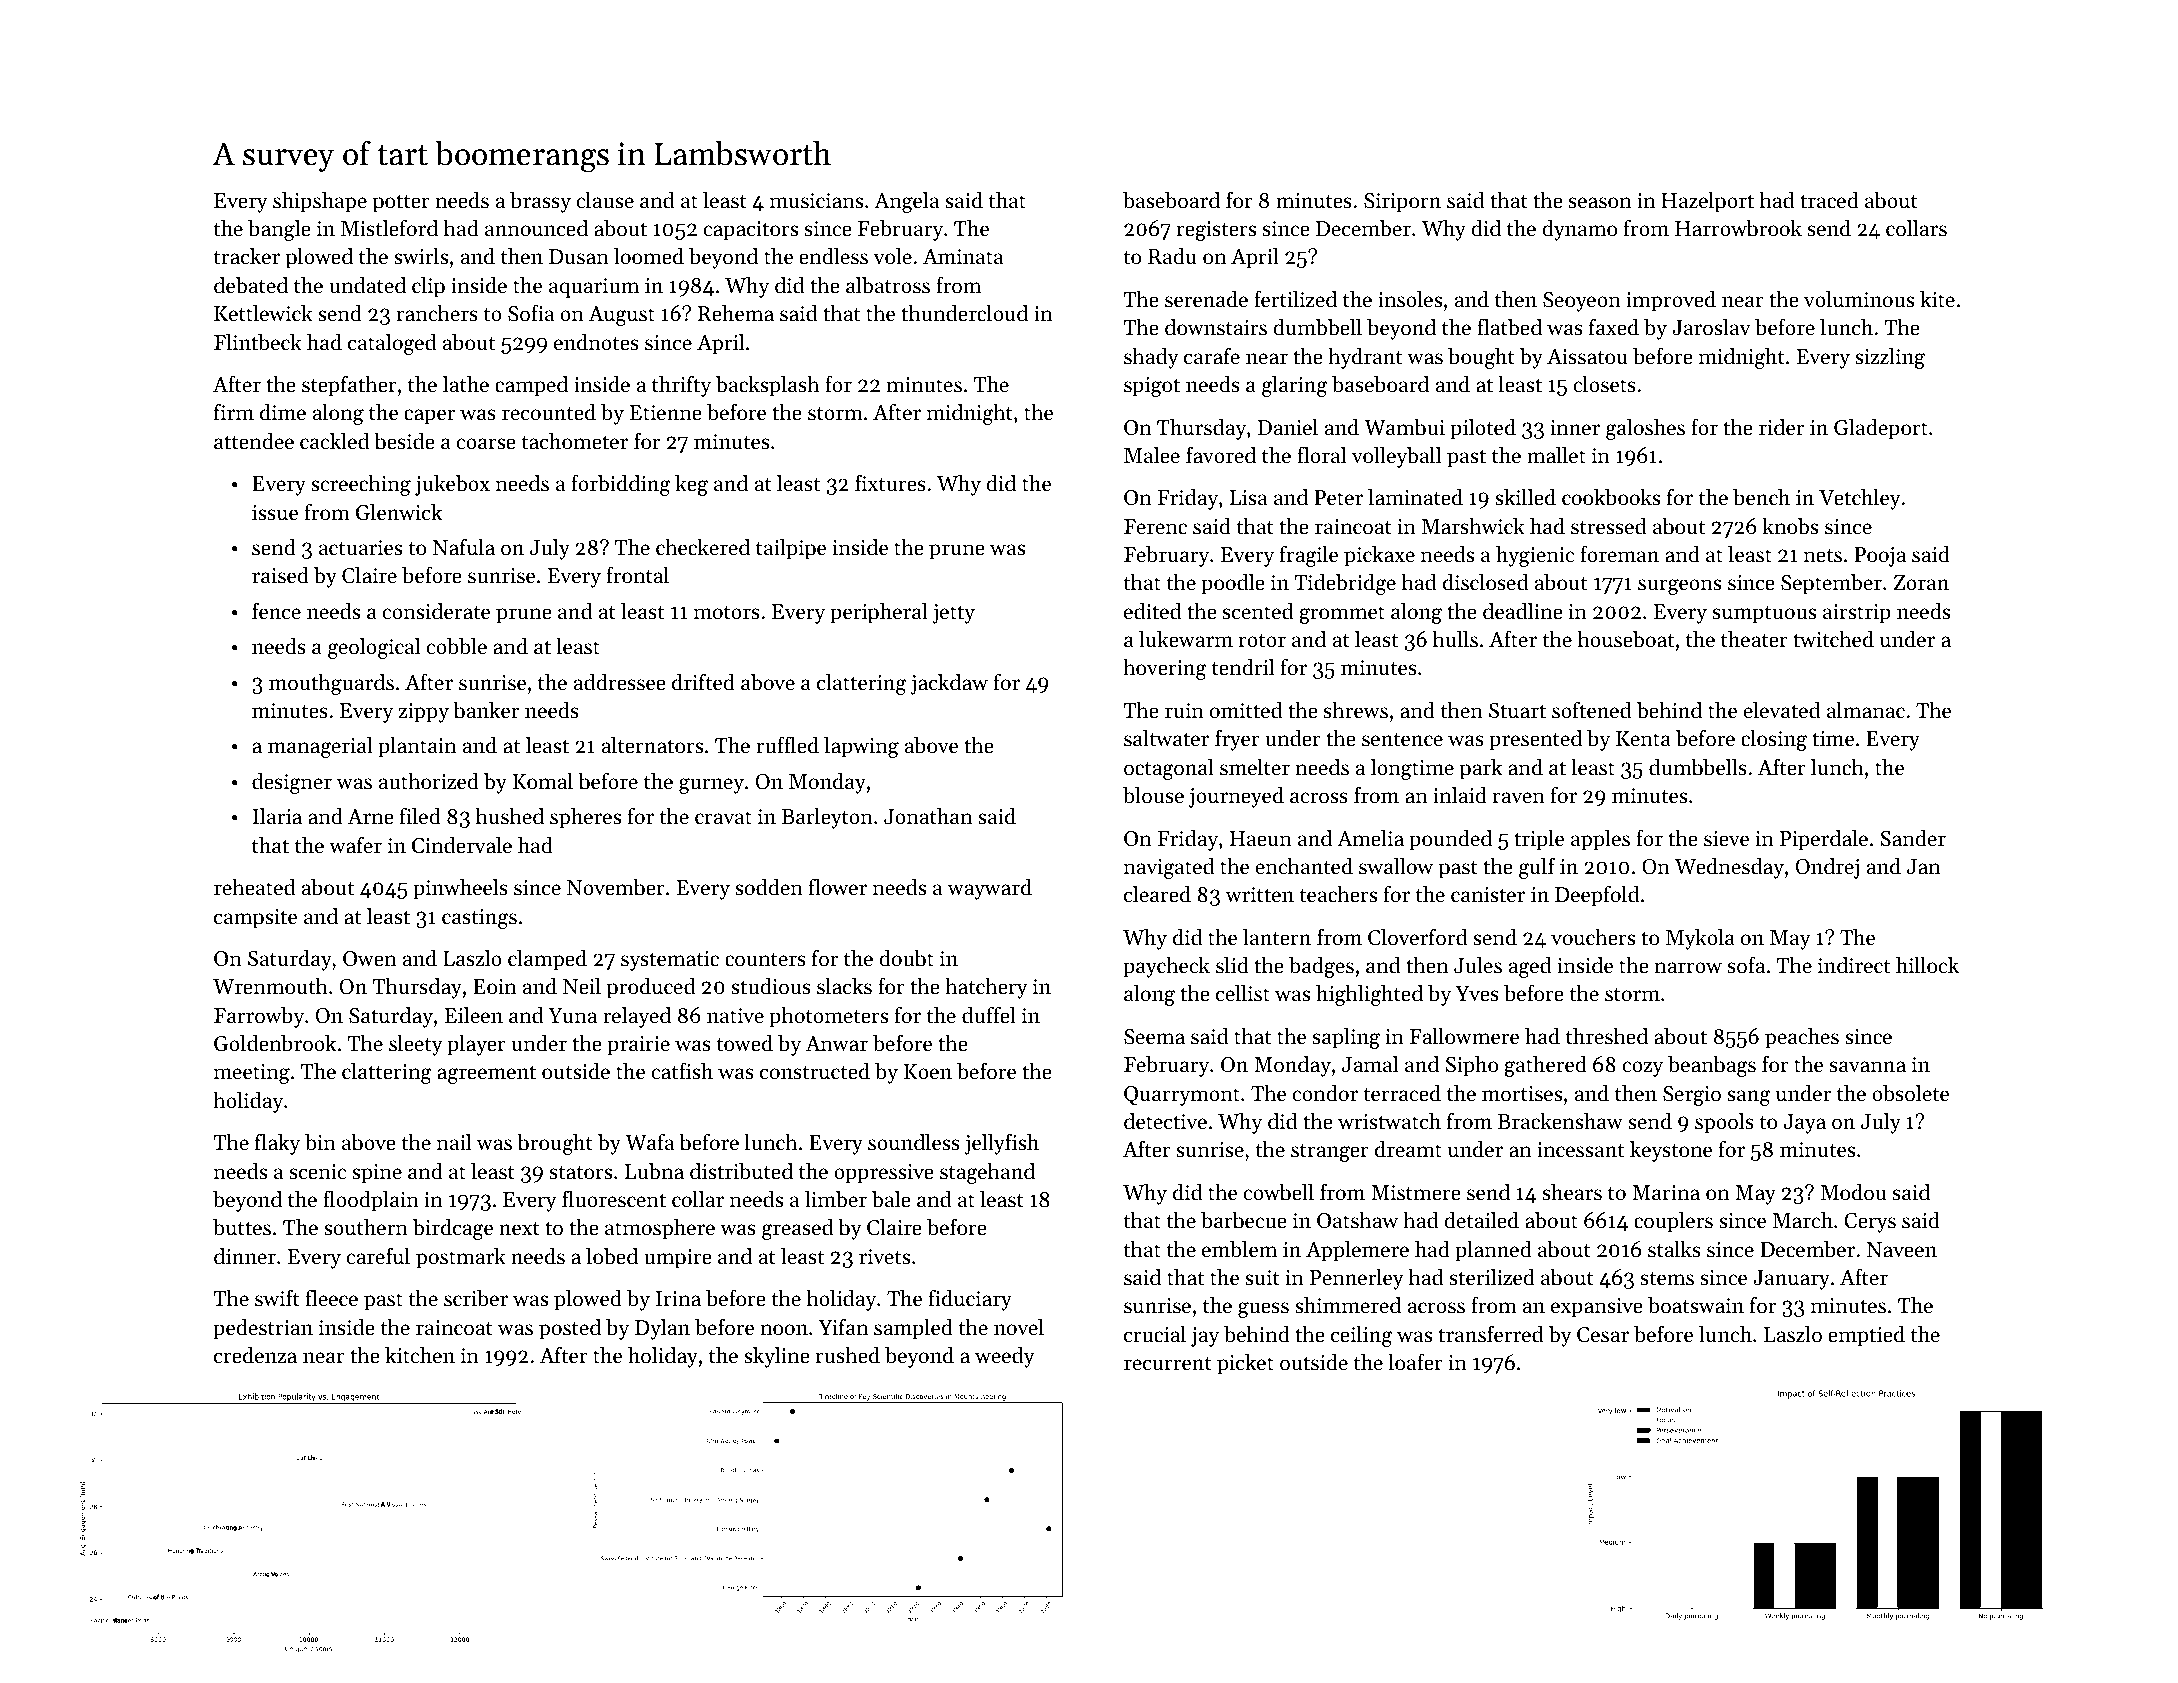 Image resolution: width=2178 pixels, height=1683 pixels. Describe the element at coordinates (1478, 965) in the page. I see `Jules` at that location.
